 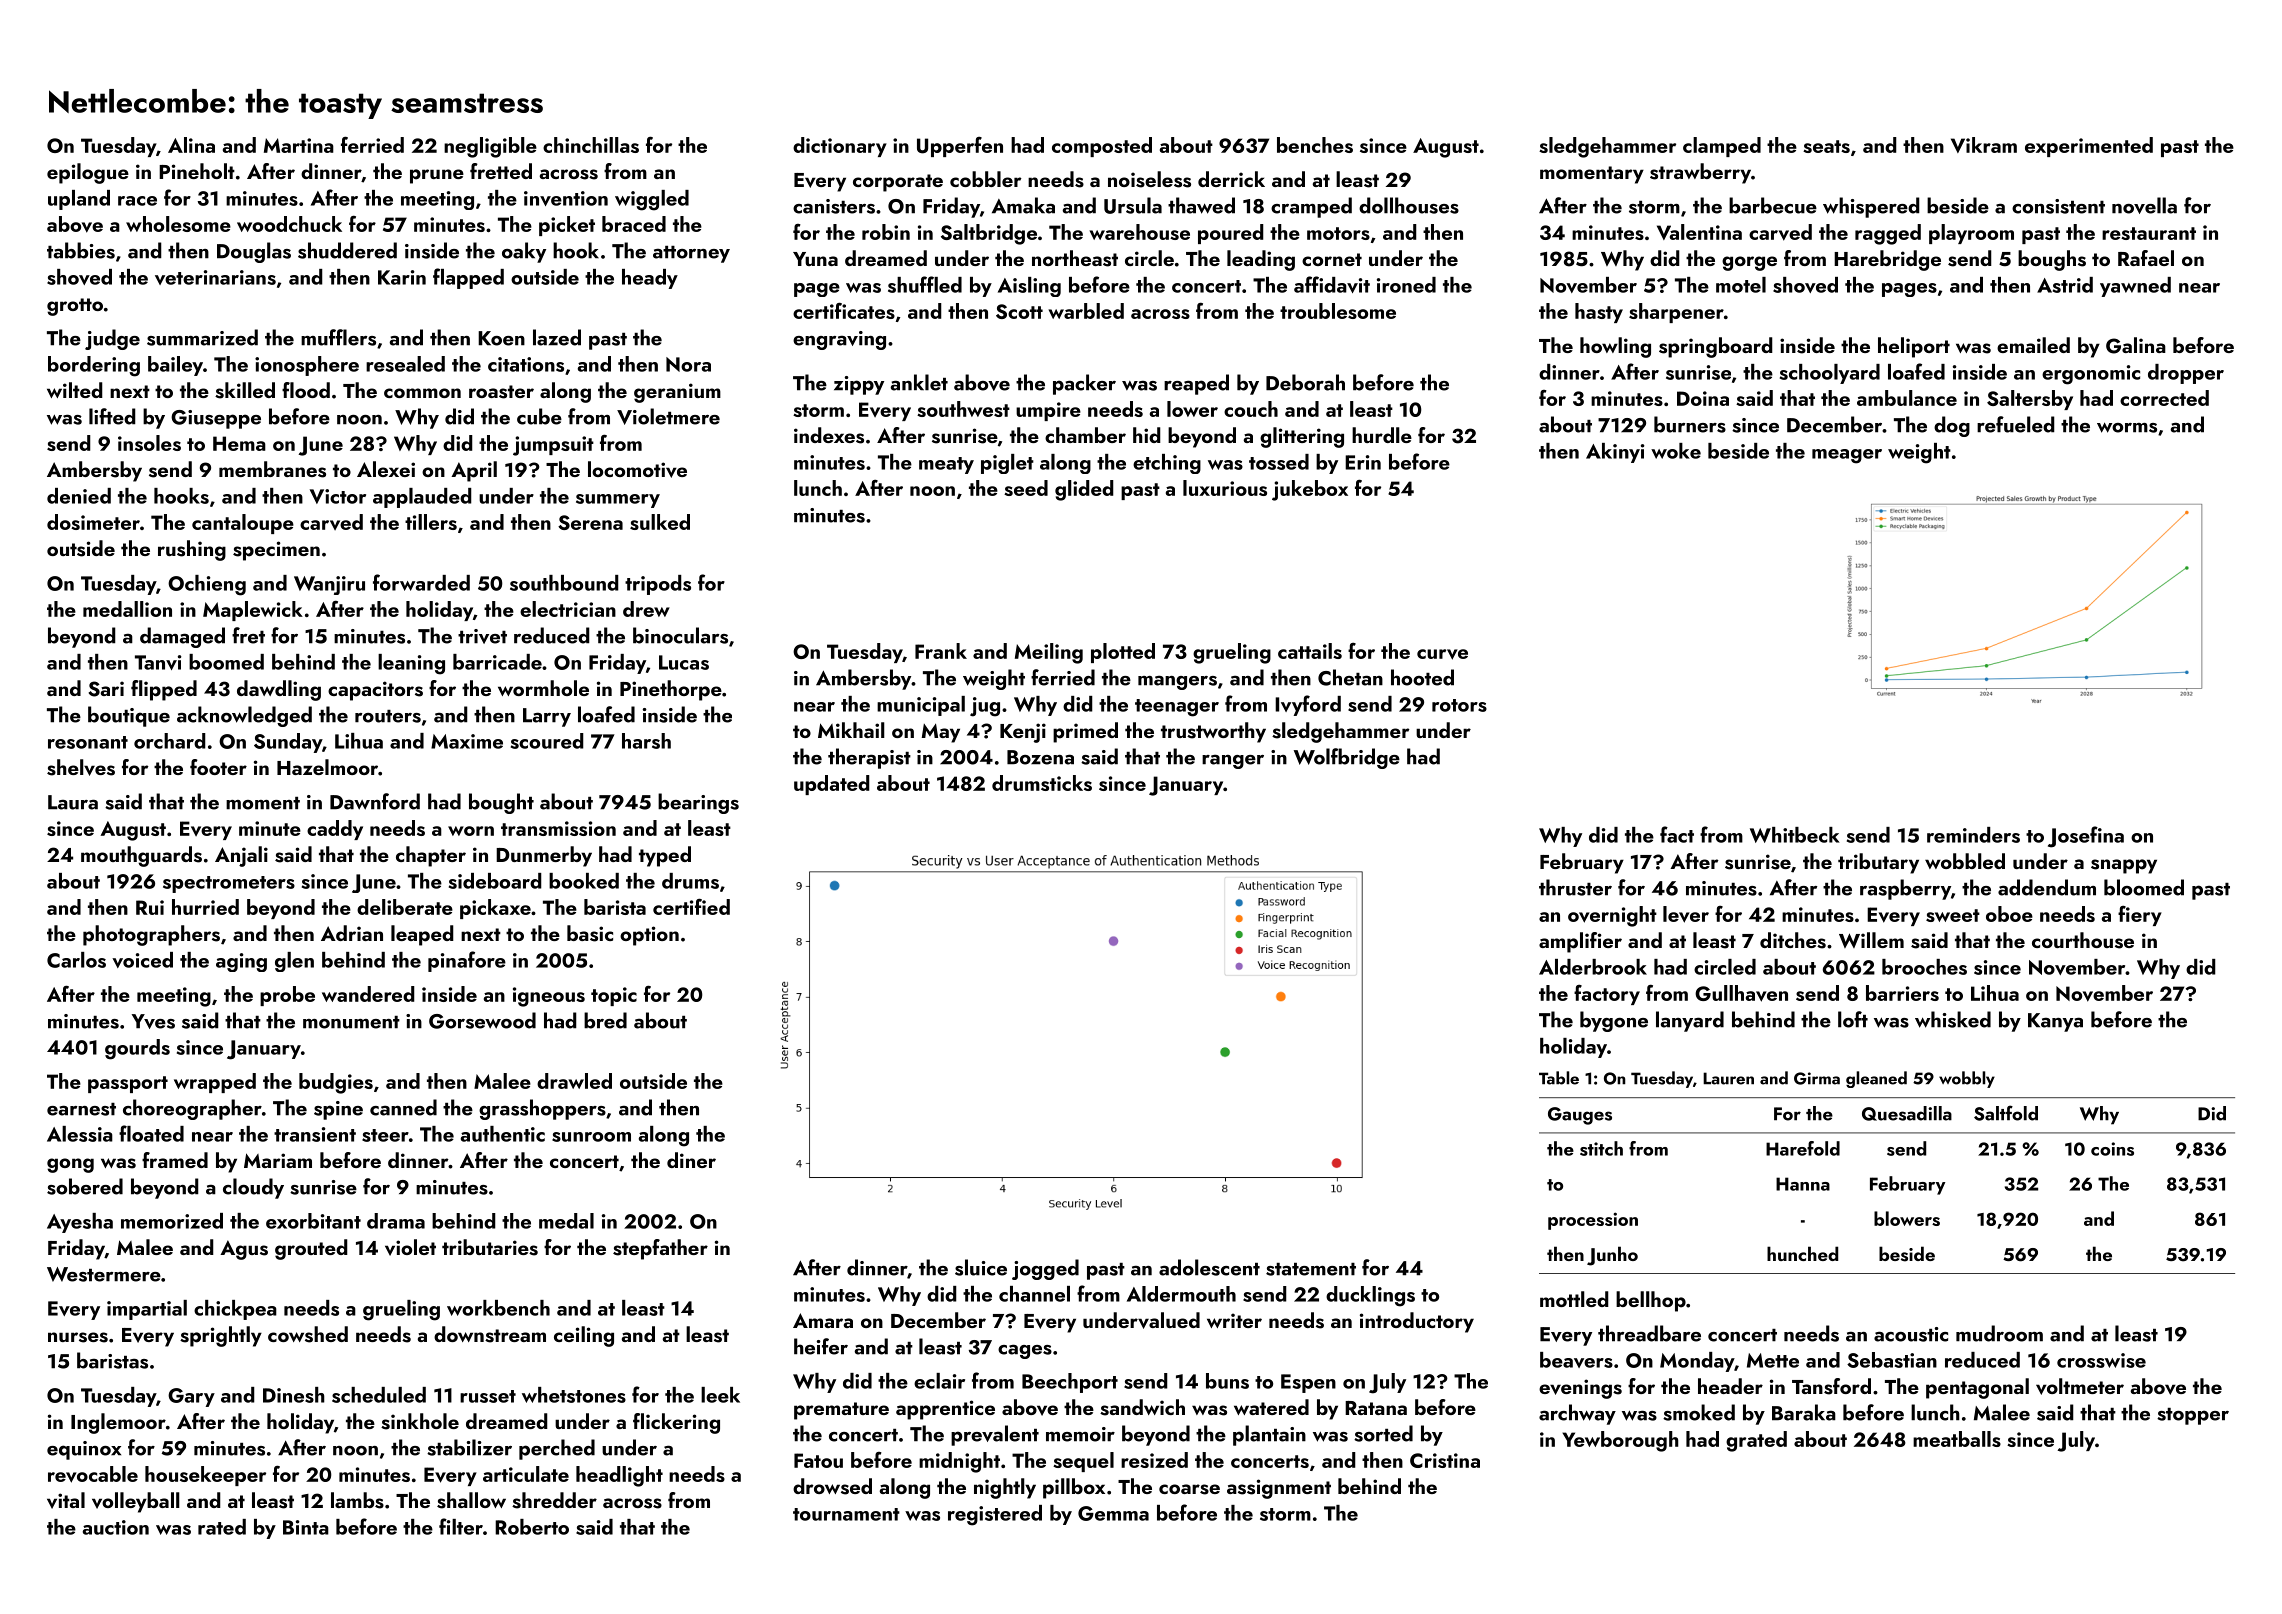 I want to click on bred, so click(x=605, y=1020).
